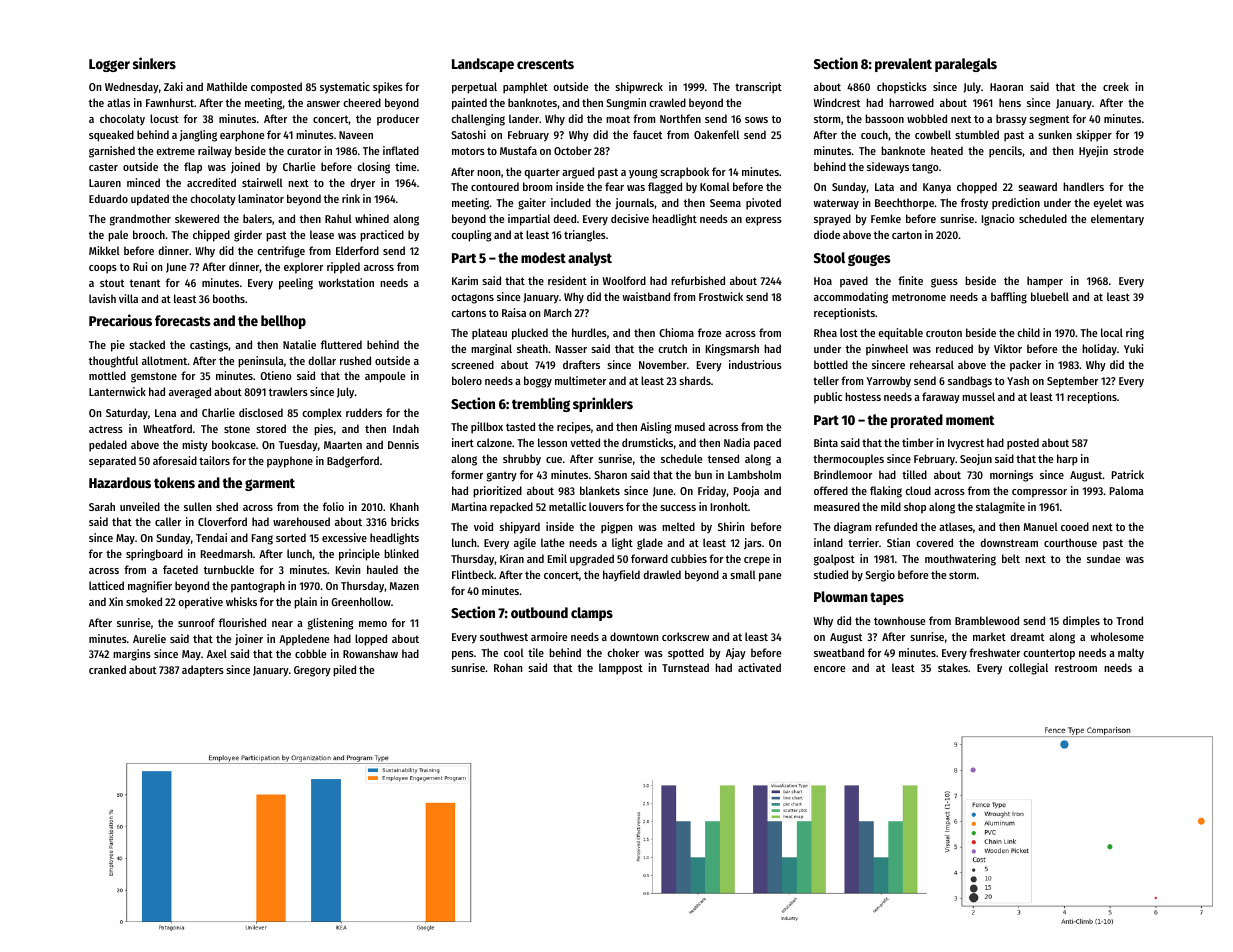  Describe the element at coordinates (312, 671) in the screenshot. I see `Gregory` at that location.
